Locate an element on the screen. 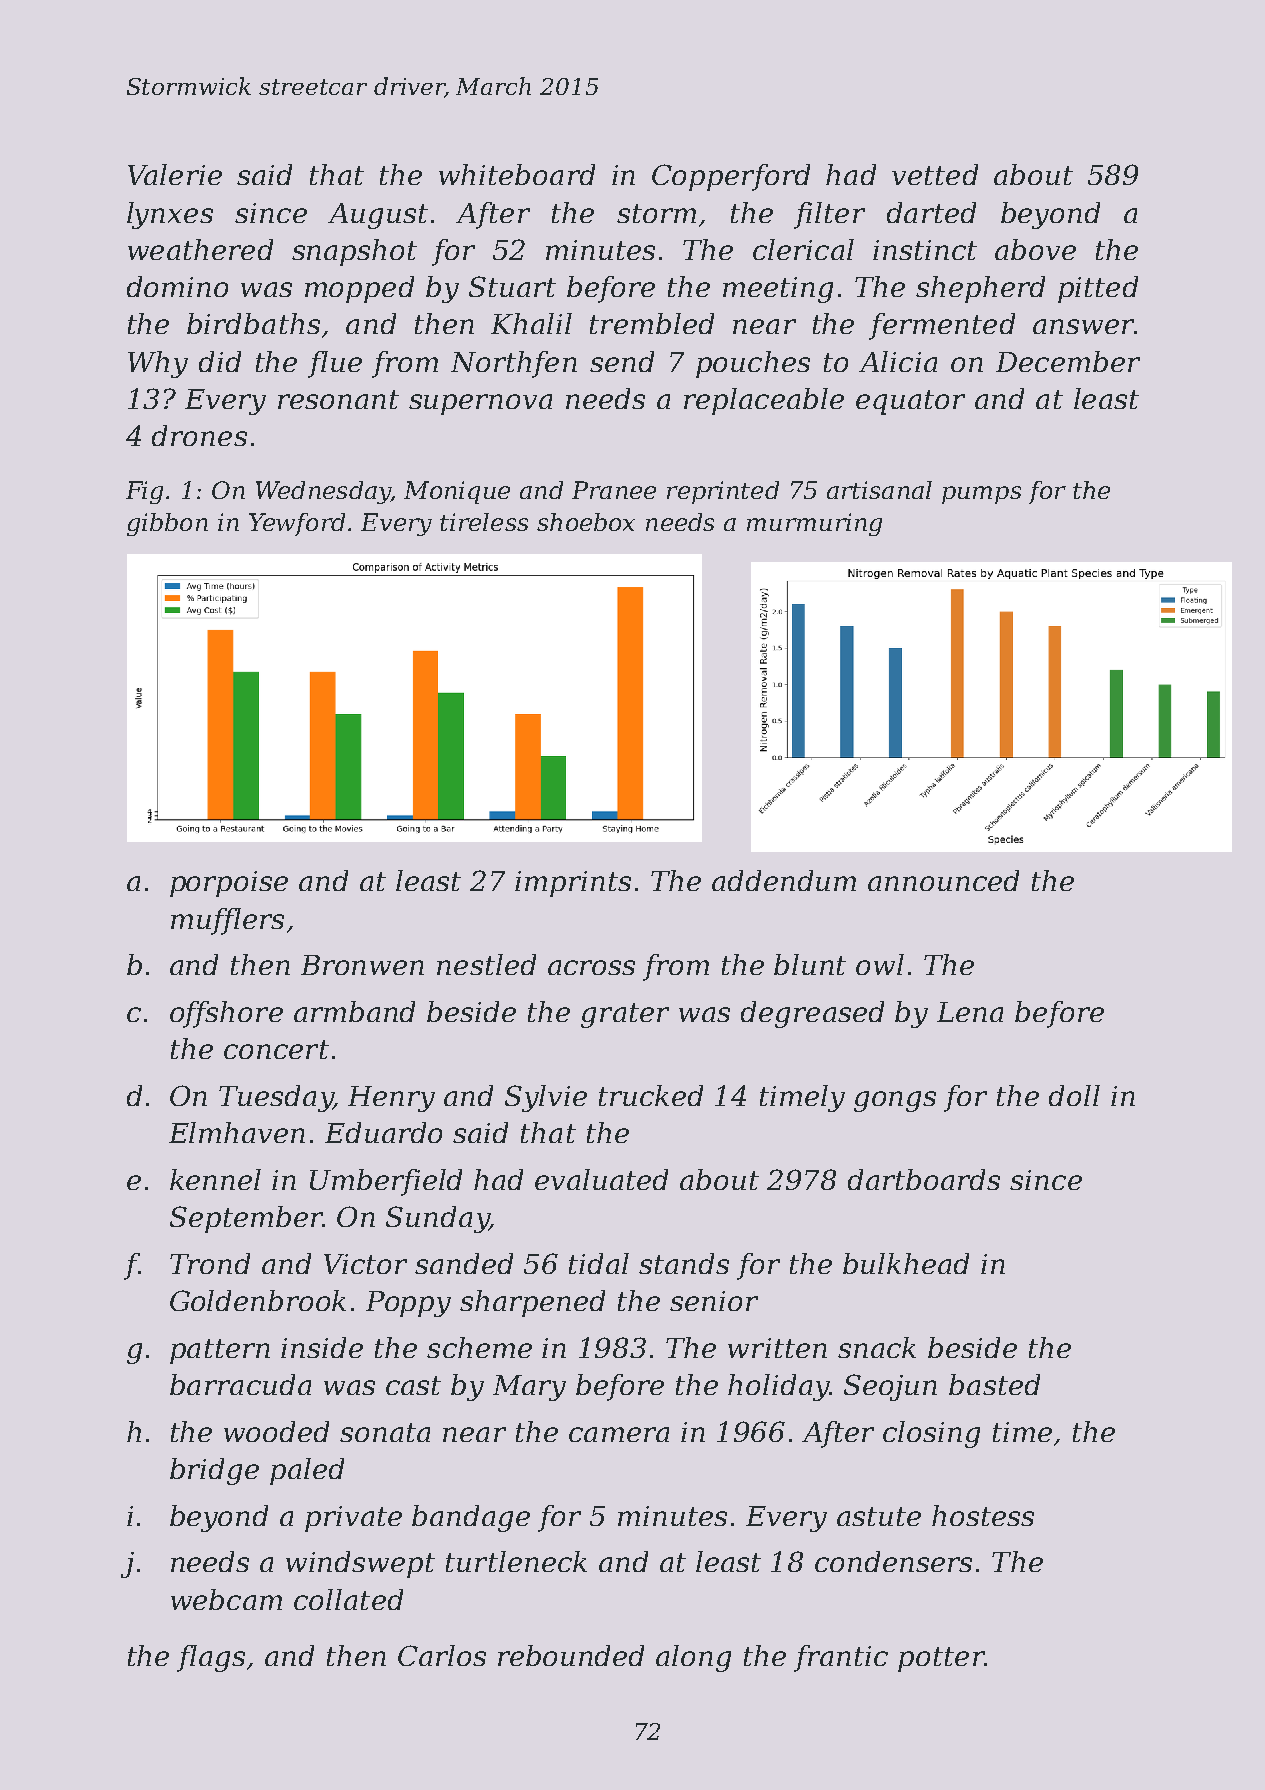 The width and height of the screenshot is (1265, 1790). murmuring is located at coordinates (814, 524).
